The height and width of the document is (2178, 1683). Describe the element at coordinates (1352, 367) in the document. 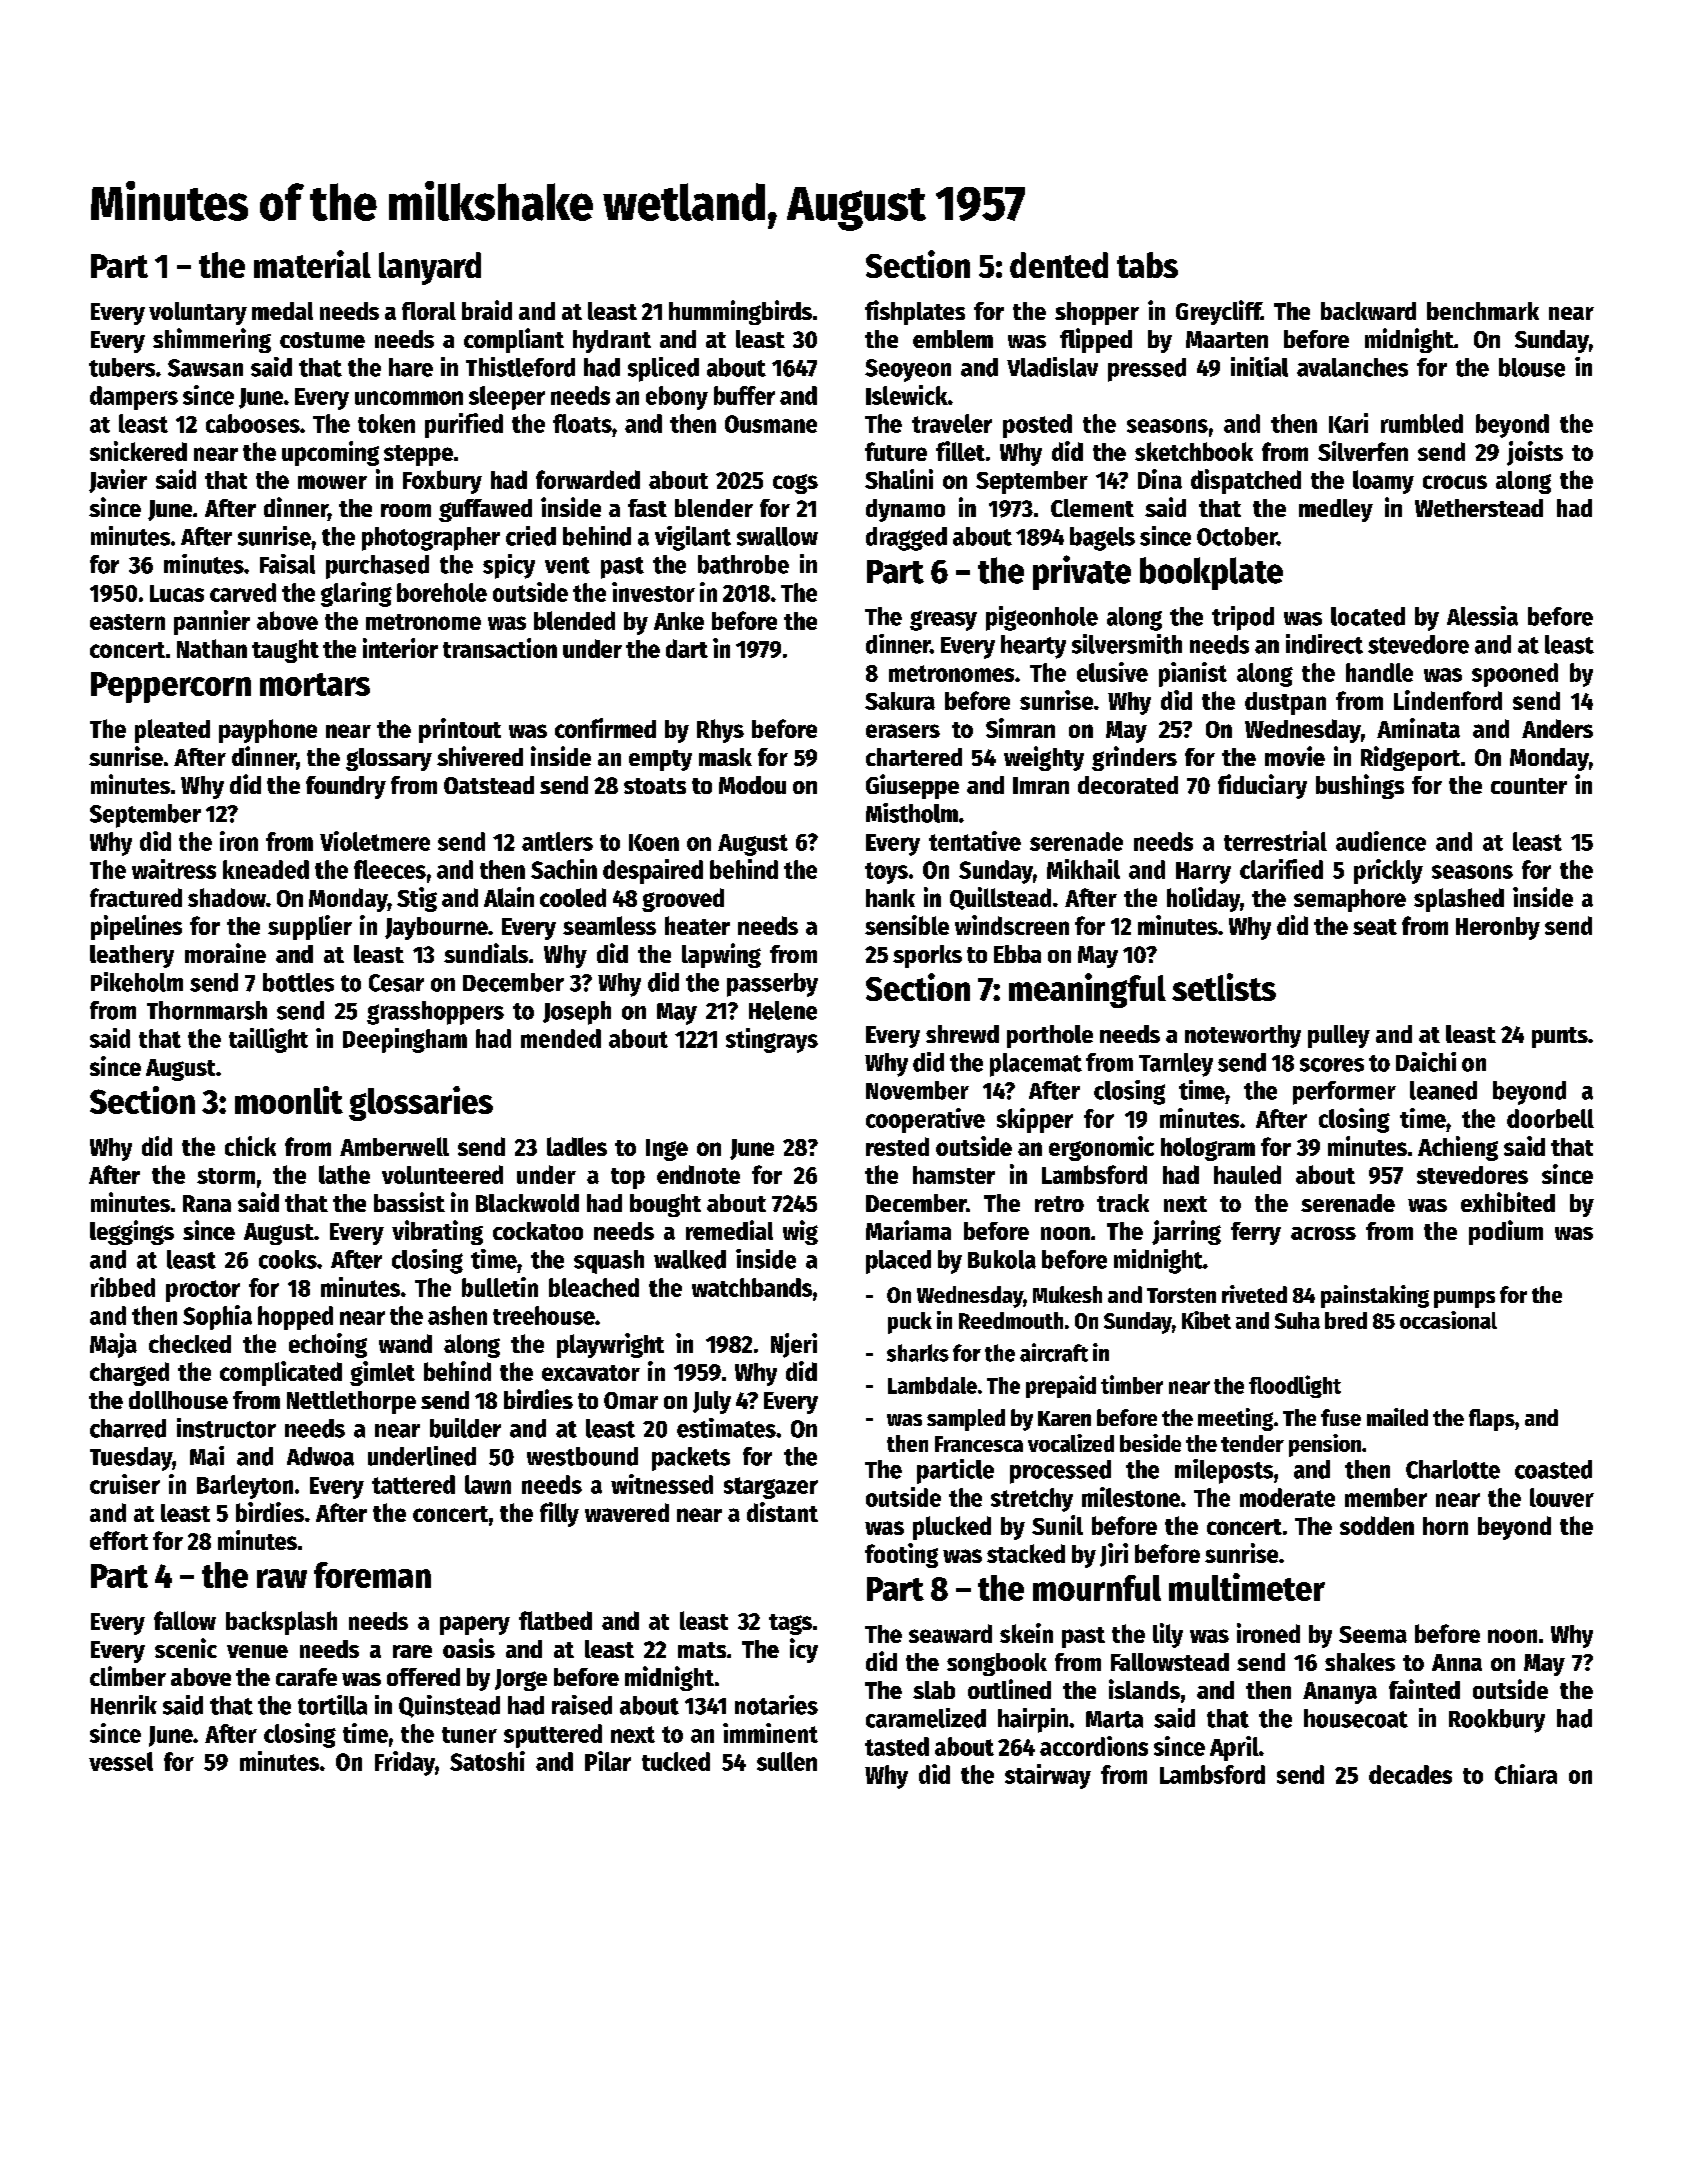

I see `avalanches` at that location.
